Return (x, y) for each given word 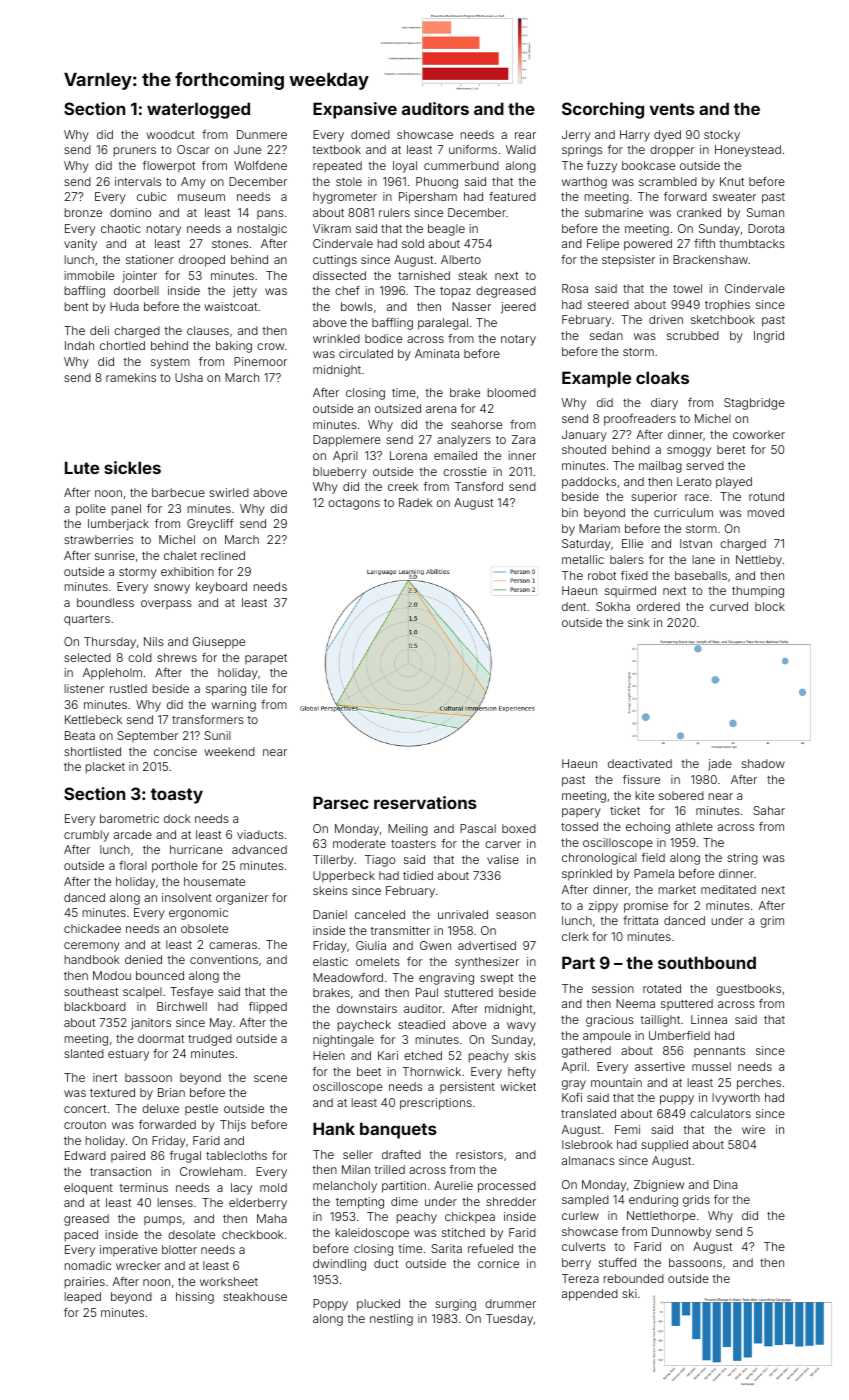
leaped (83, 1298)
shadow (763, 763)
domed (370, 134)
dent (574, 606)
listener (84, 688)
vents (672, 109)
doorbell (136, 290)
